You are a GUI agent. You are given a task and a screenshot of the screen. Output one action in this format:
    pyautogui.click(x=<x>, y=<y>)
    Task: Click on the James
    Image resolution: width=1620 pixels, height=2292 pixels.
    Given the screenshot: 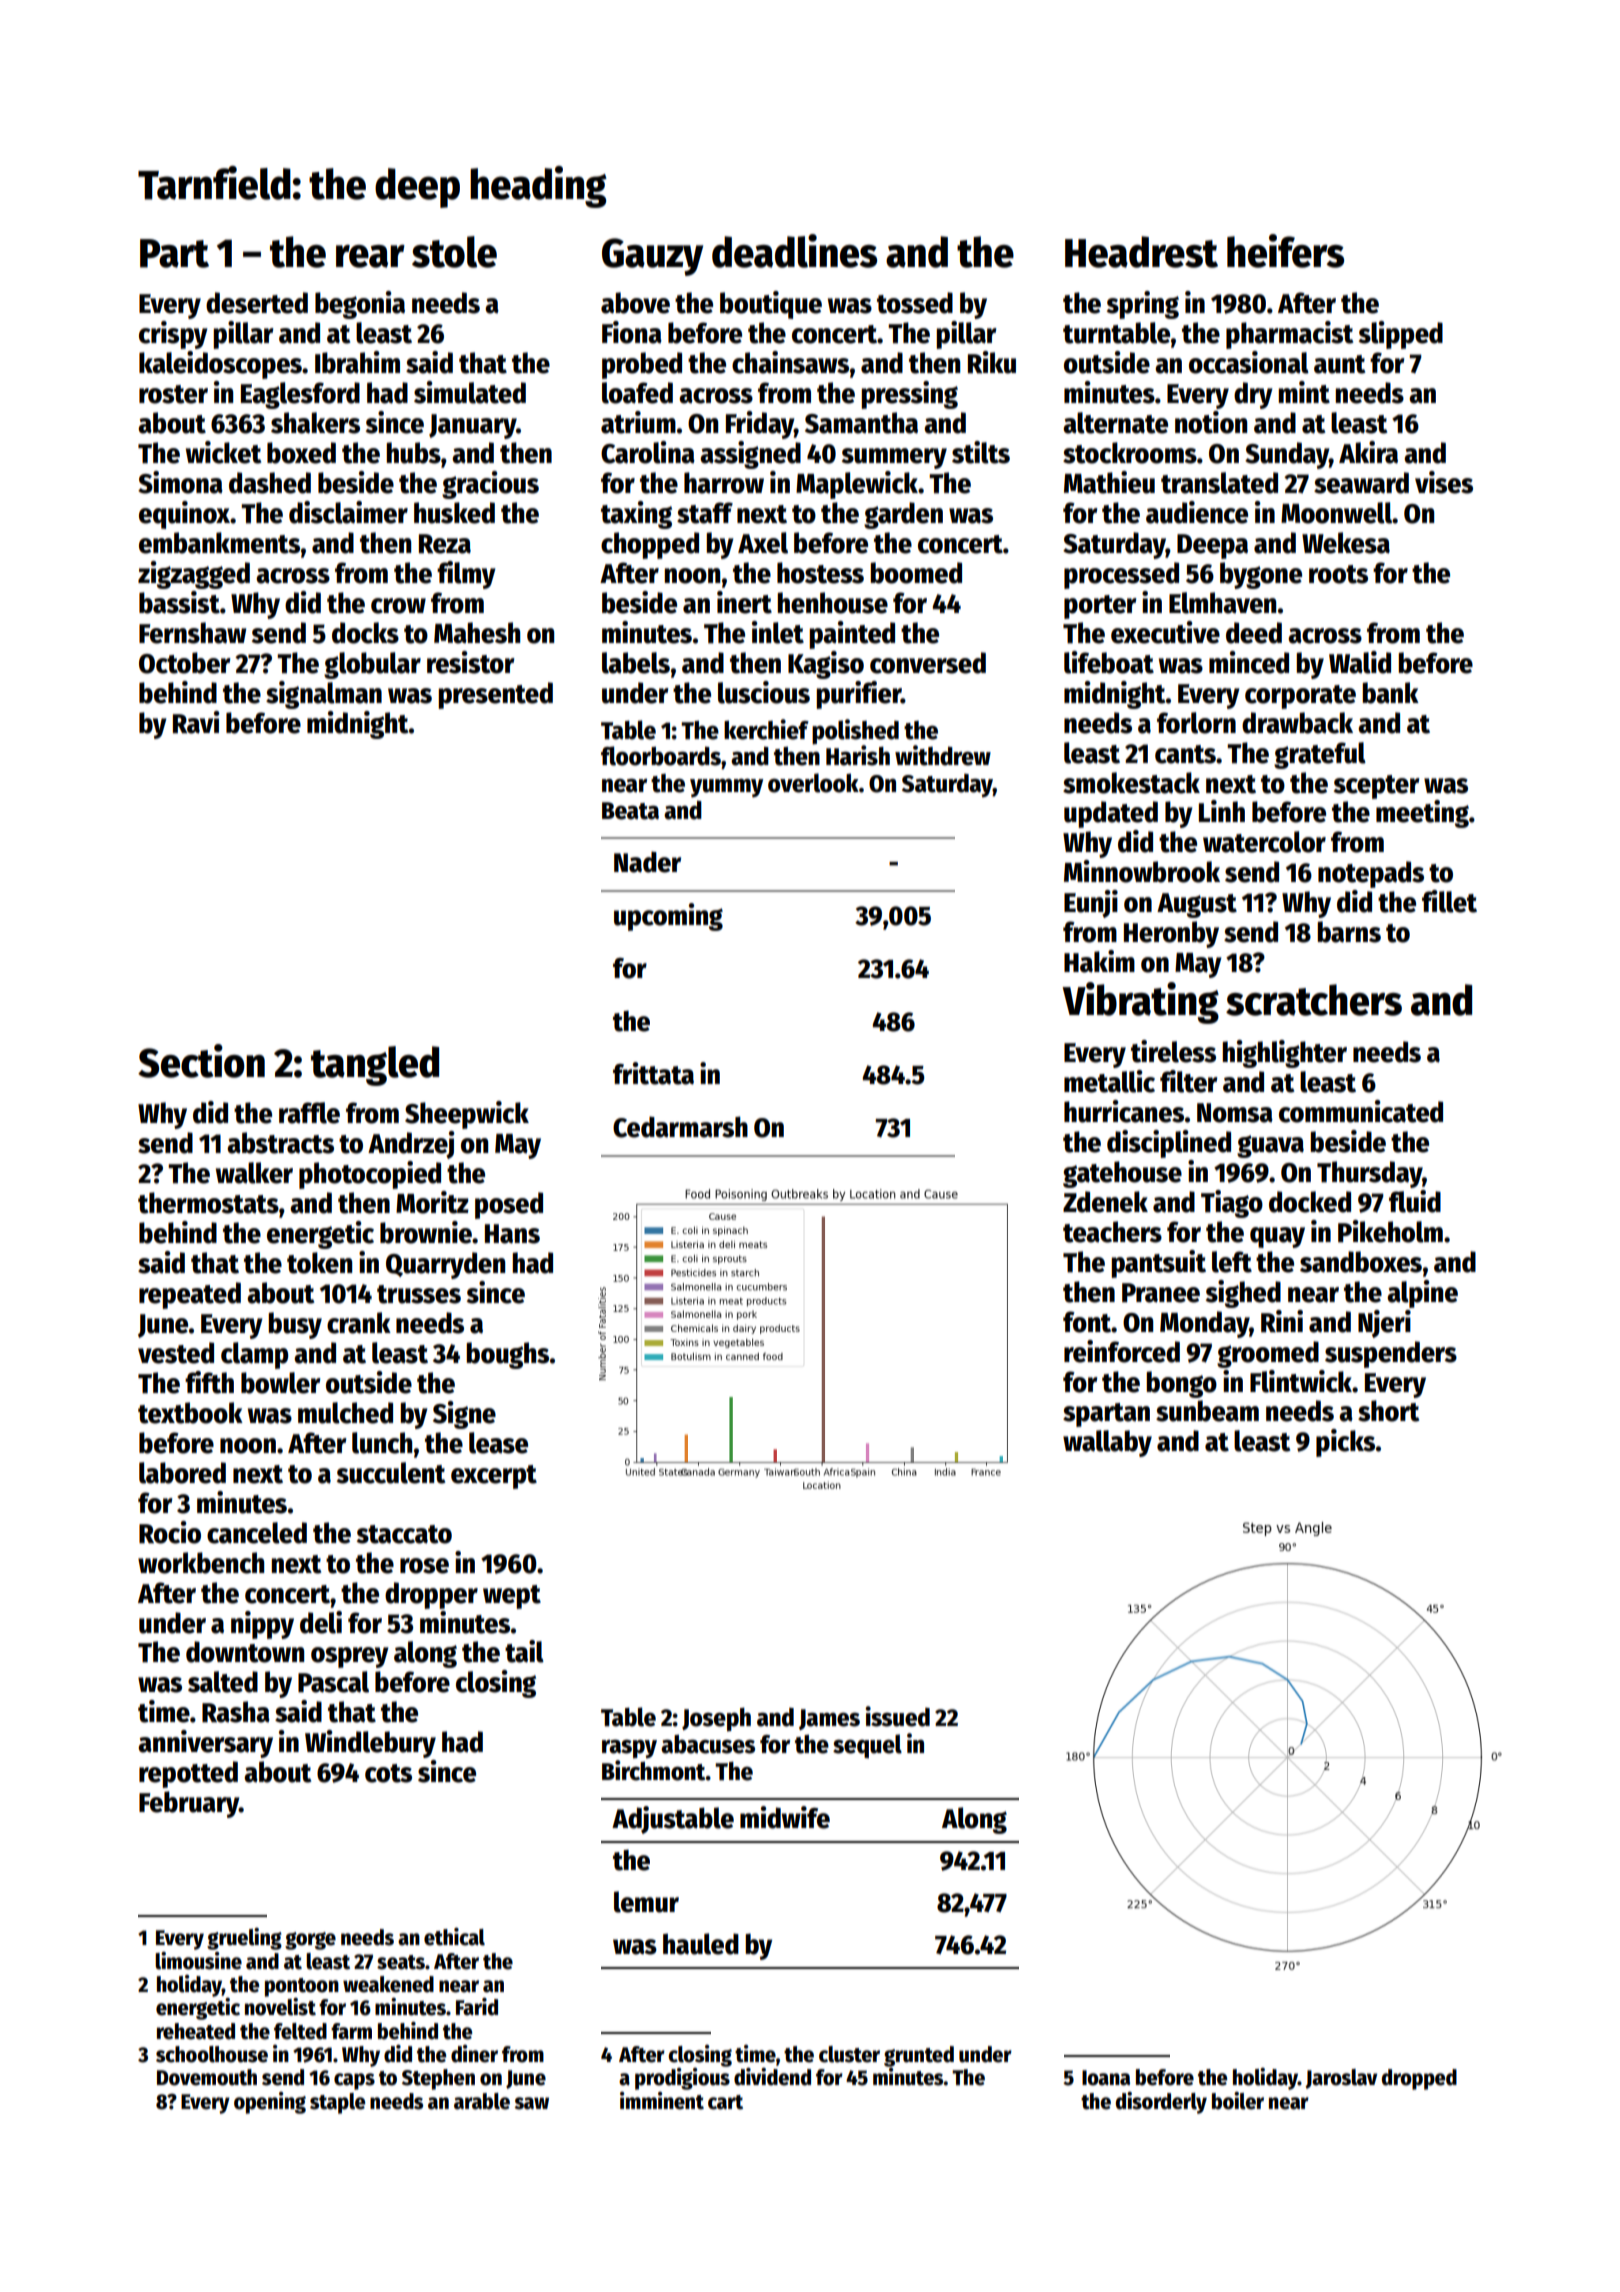 What is the action you would take?
    pyautogui.click(x=829, y=1719)
